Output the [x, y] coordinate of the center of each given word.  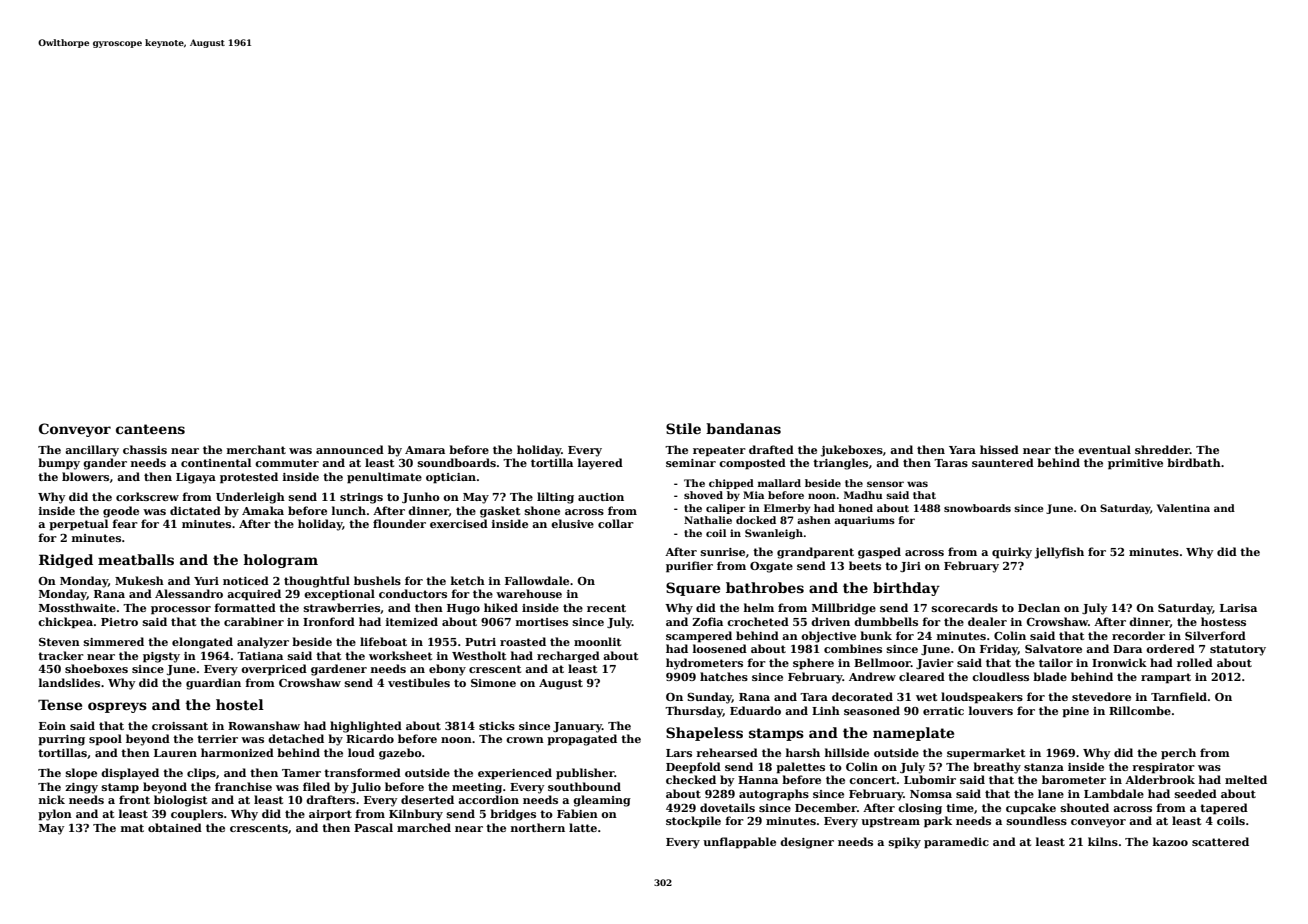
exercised [459, 523]
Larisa [1238, 608]
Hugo [463, 609]
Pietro [119, 622]
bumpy [59, 464]
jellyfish [1059, 553]
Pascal [373, 827]
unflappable [739, 843]
